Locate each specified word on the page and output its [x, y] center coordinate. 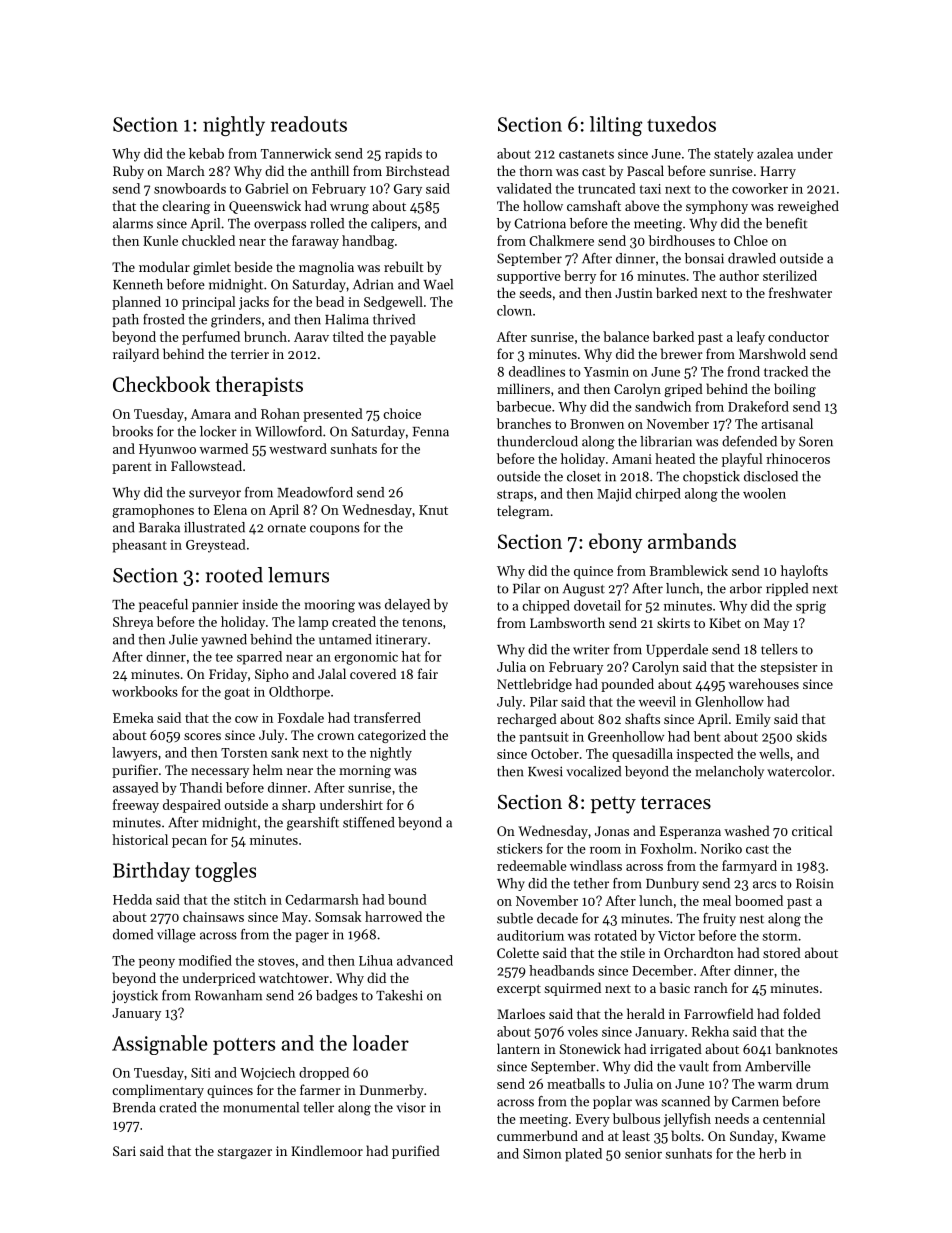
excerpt [519, 990]
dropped [324, 1073]
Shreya [133, 623]
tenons [422, 622]
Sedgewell [393, 303]
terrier [250, 354]
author [739, 275]
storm [780, 936]
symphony [717, 207]
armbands [692, 541]
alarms [133, 223]
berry [580, 277]
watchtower [294, 977]
